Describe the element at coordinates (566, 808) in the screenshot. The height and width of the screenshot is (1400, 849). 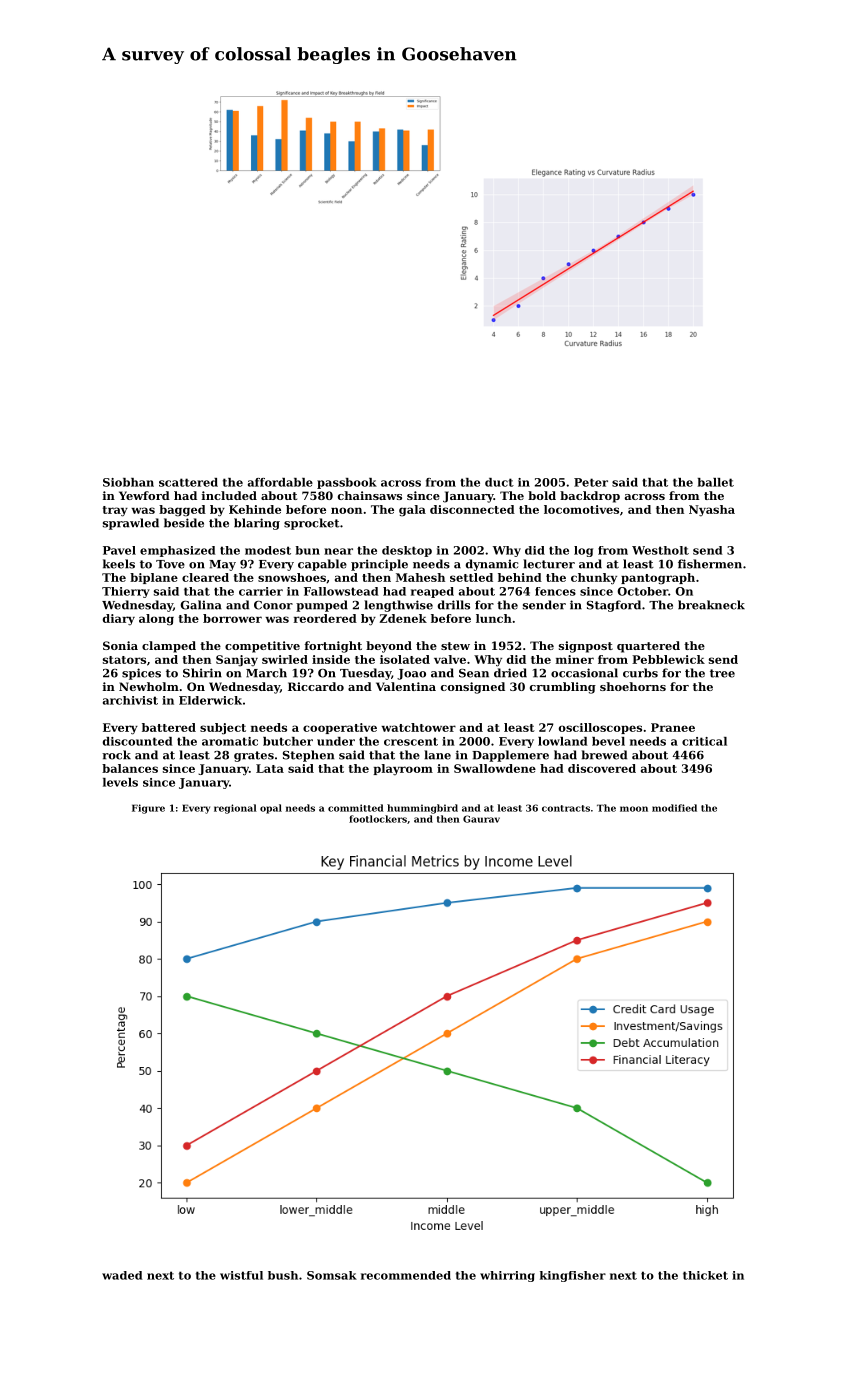
I see `contracts` at that location.
